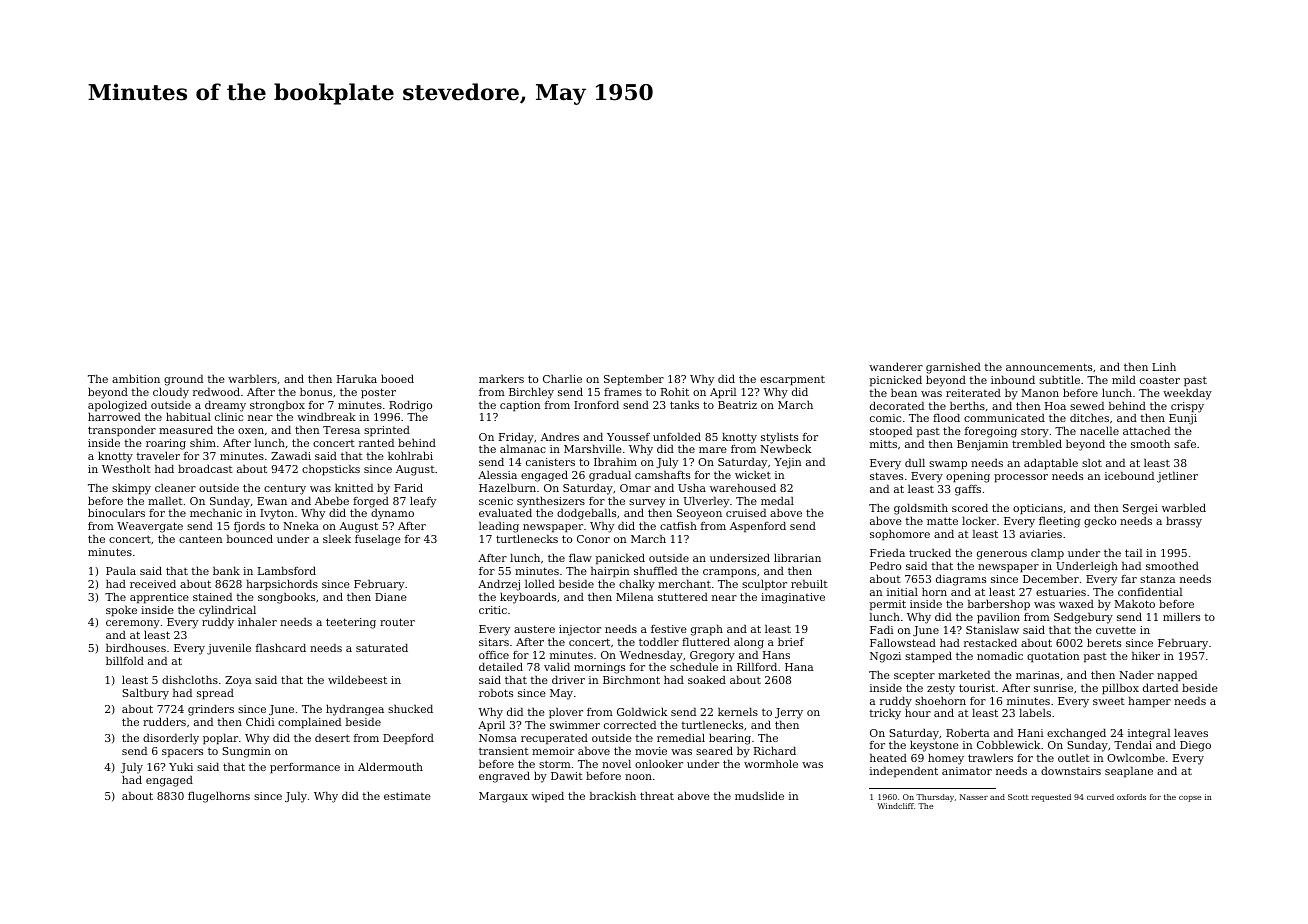  What do you see at coordinates (1089, 417) in the screenshot?
I see `ditches` at bounding box center [1089, 417].
